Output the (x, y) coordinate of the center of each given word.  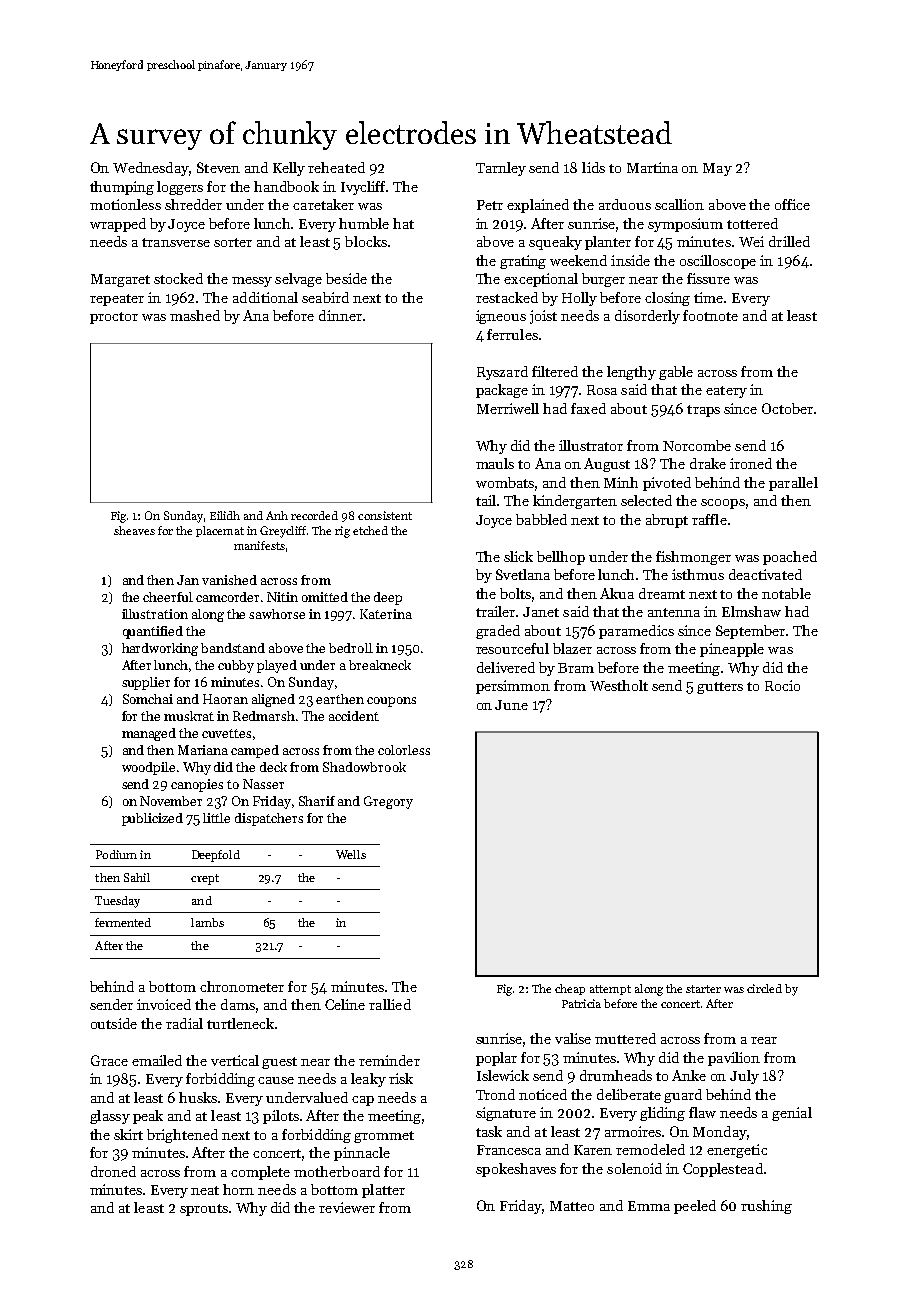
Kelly (289, 169)
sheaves (134, 530)
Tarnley (501, 169)
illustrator (591, 445)
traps (703, 411)
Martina (652, 167)
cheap (570, 989)
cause (276, 1080)
